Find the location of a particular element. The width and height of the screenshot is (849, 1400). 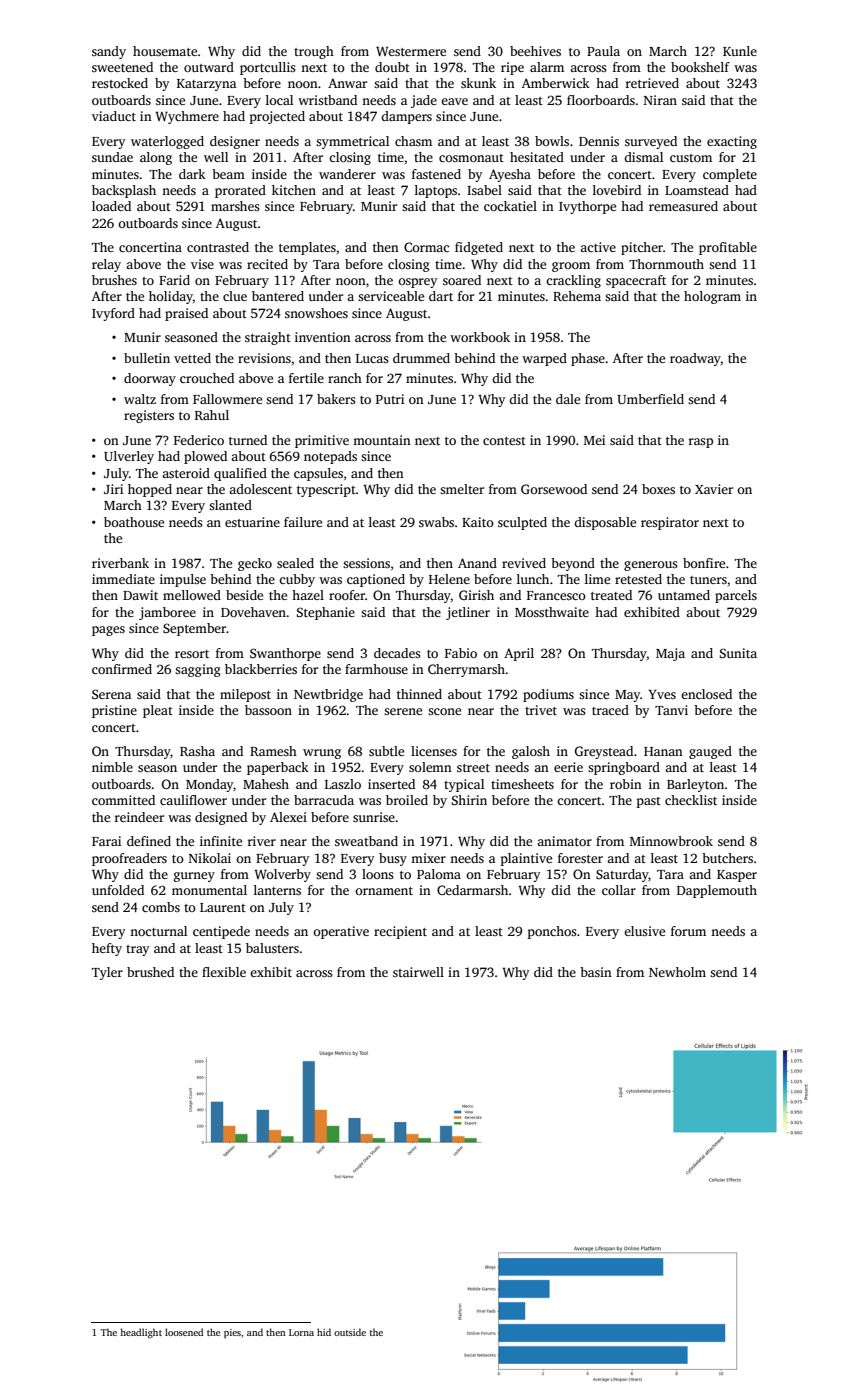

disposable is located at coordinates (605, 523).
